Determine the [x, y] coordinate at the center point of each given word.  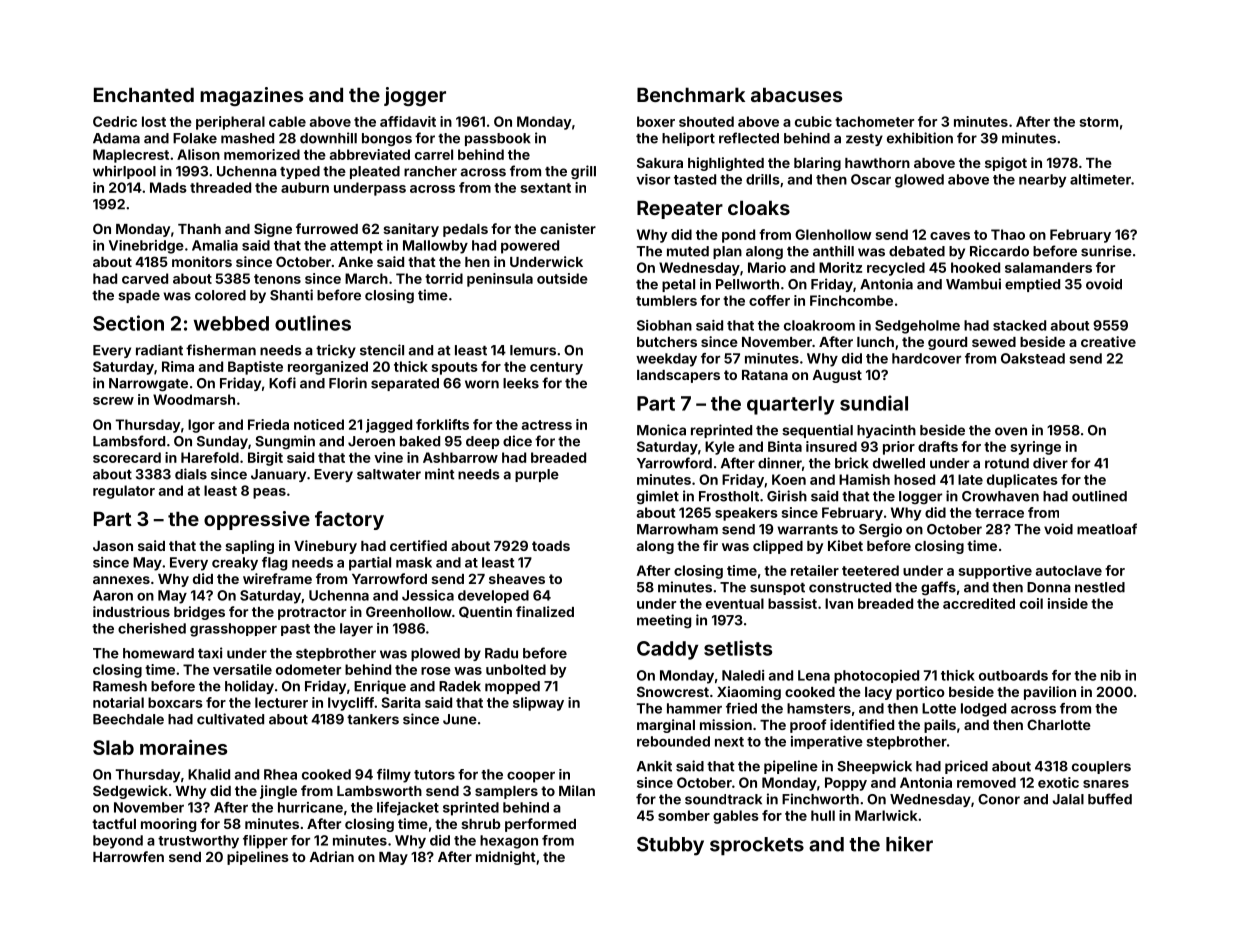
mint [440, 474]
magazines [251, 96]
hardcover [926, 358]
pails [940, 726]
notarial [118, 702]
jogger [415, 96]
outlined [1099, 496]
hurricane [310, 807]
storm [1099, 122]
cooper [531, 777]
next [729, 742]
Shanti [291, 295]
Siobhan [664, 325]
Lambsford [129, 441]
